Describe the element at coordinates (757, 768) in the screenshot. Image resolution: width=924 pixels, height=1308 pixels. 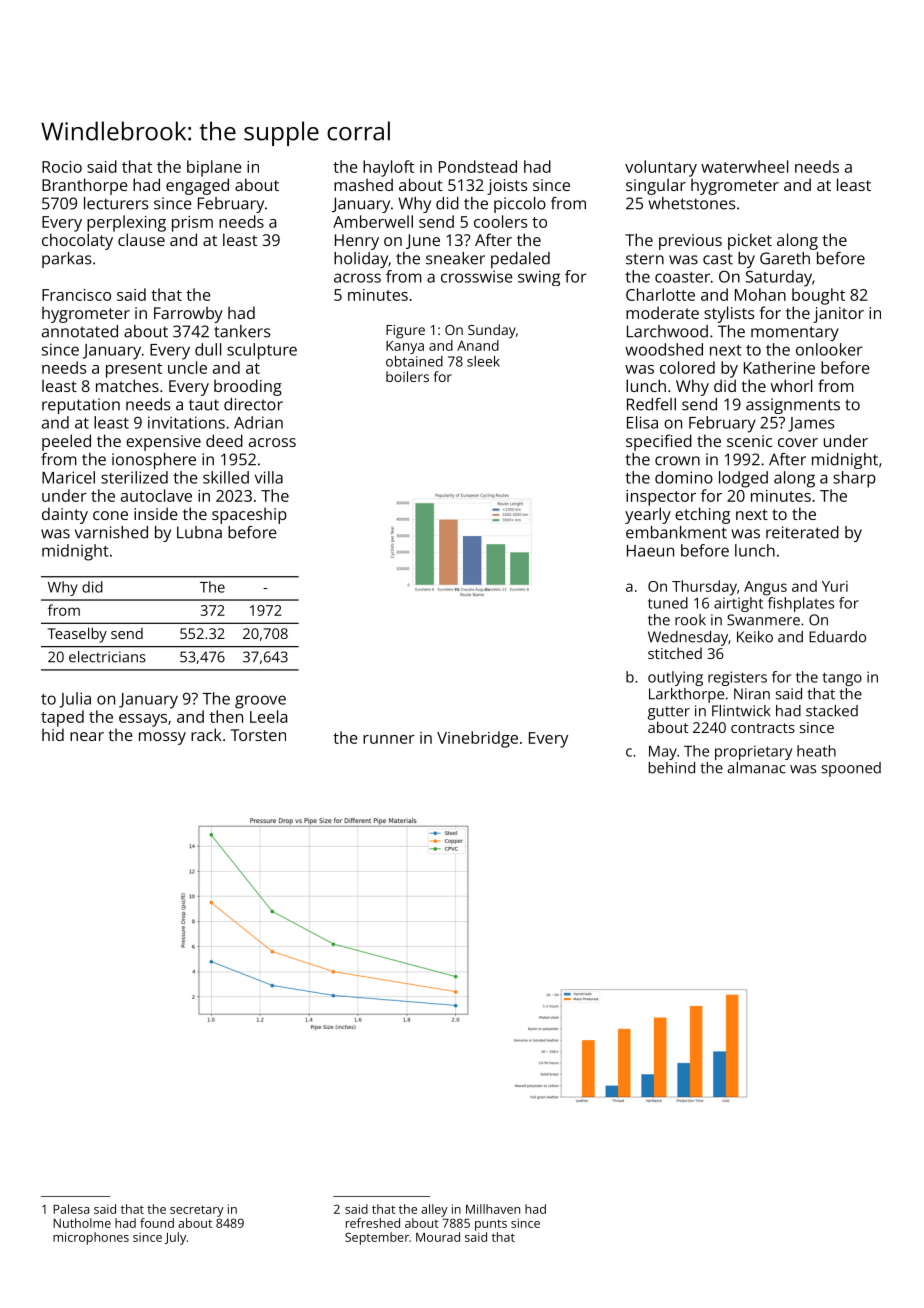
I see `almanac` at that location.
